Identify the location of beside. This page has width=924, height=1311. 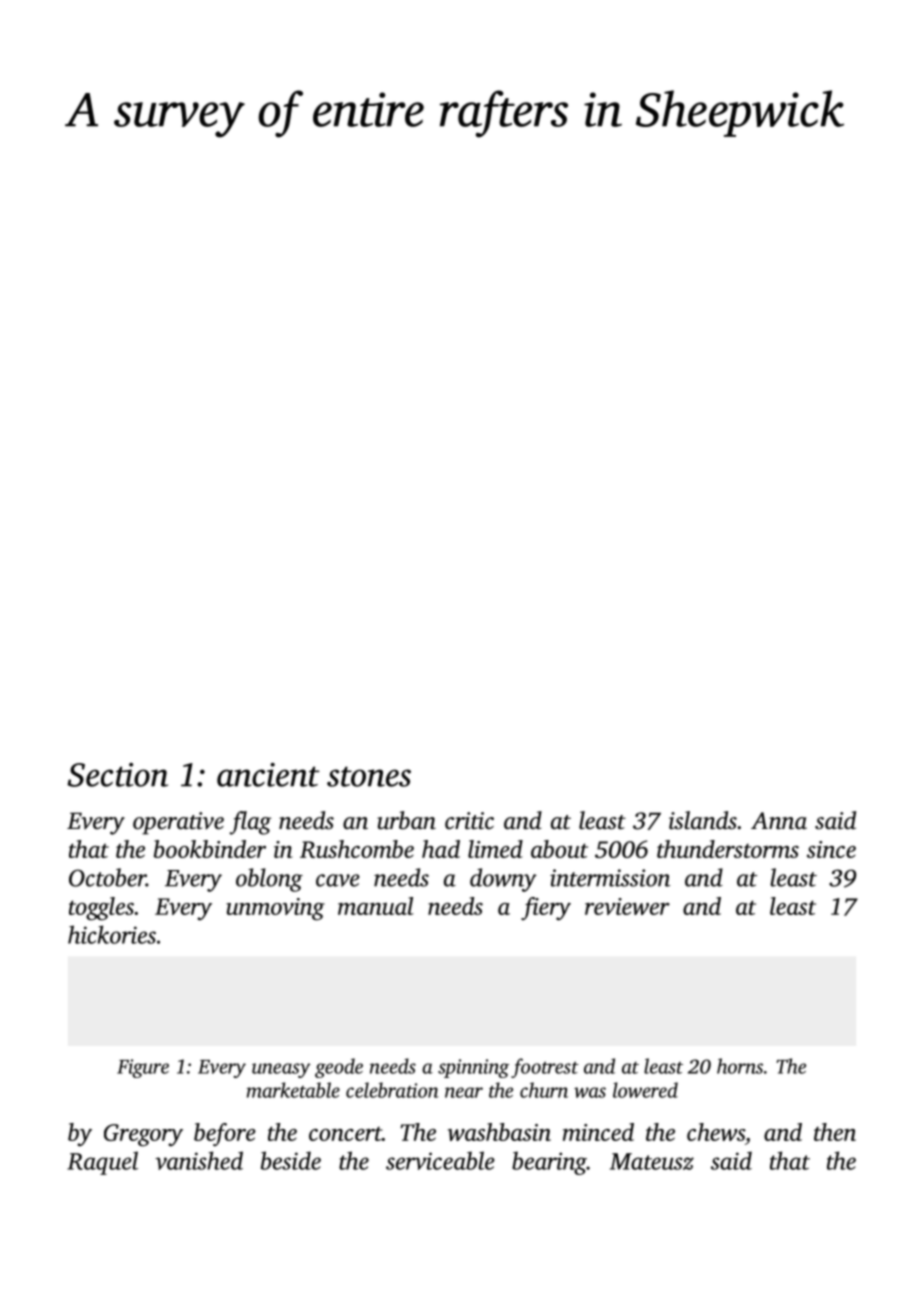
(291, 1160).
